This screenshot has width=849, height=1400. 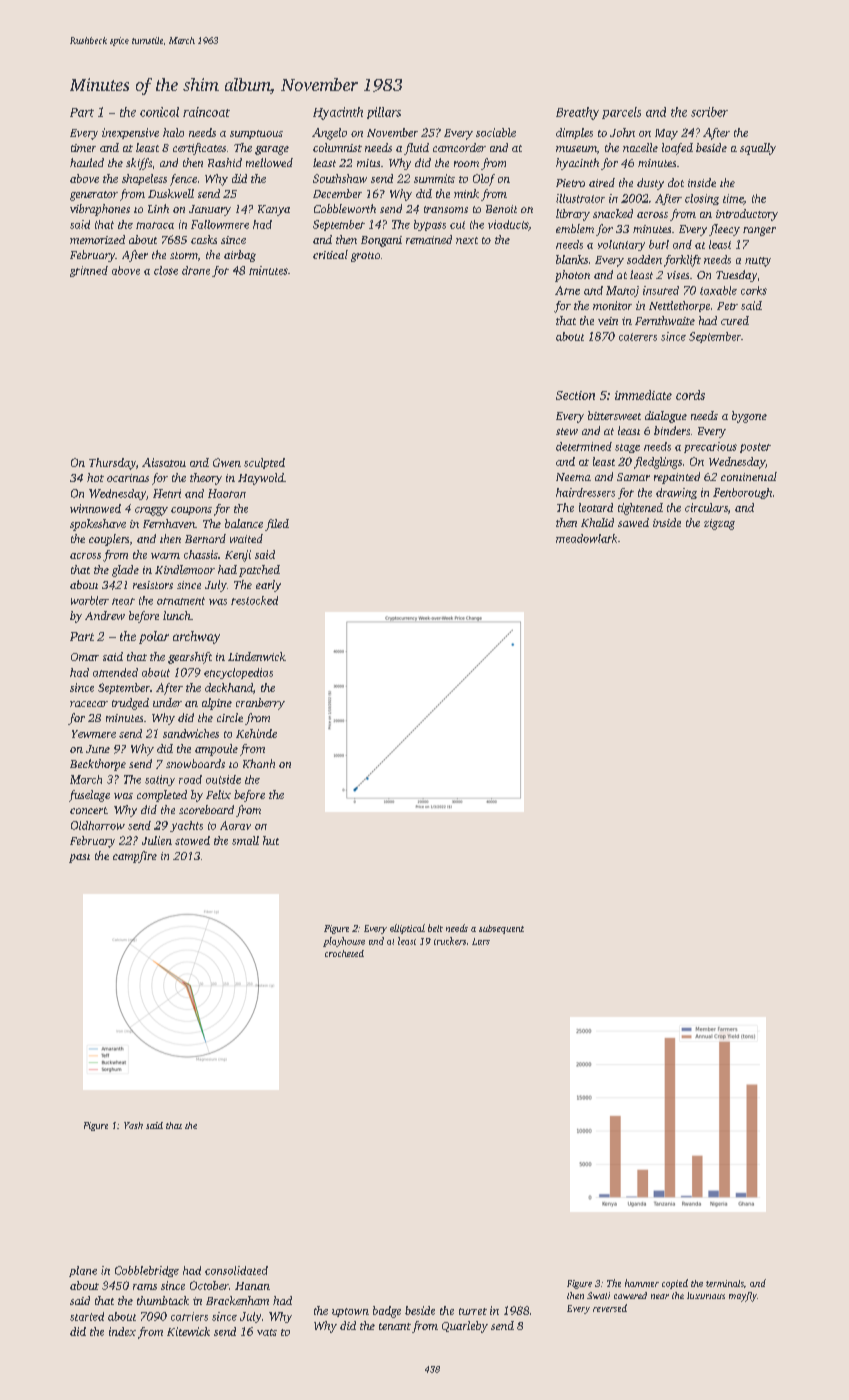 What do you see at coordinates (758, 262) in the screenshot?
I see `nutty` at bounding box center [758, 262].
